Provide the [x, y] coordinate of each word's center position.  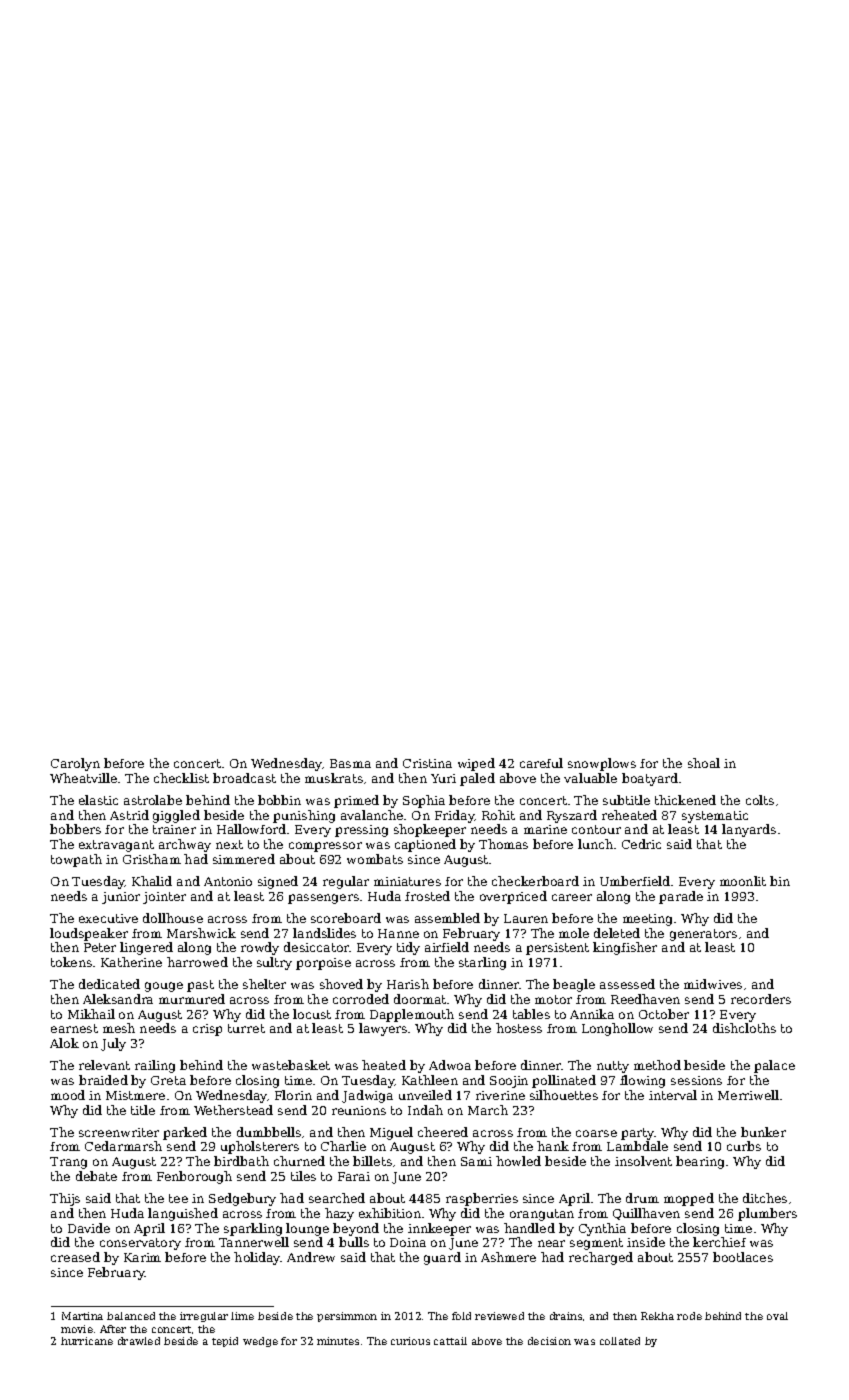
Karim [142, 1257]
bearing [700, 1162]
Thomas [503, 844]
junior [121, 898]
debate [96, 1176]
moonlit [743, 881]
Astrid [129, 815]
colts [760, 800]
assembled [447, 918]
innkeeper [439, 1229]
